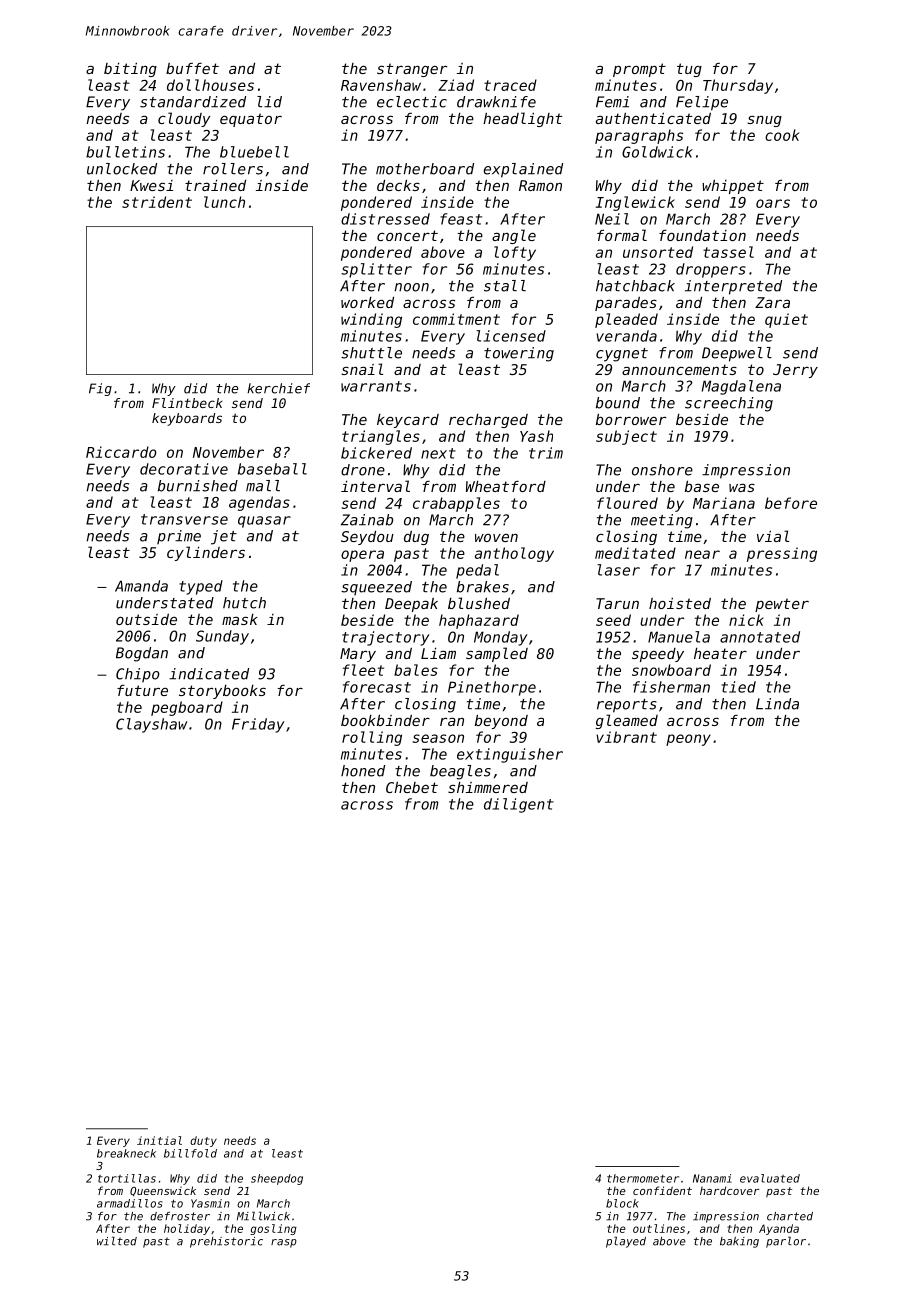 The width and height of the screenshot is (908, 1316). I want to click on diligent, so click(519, 805).
